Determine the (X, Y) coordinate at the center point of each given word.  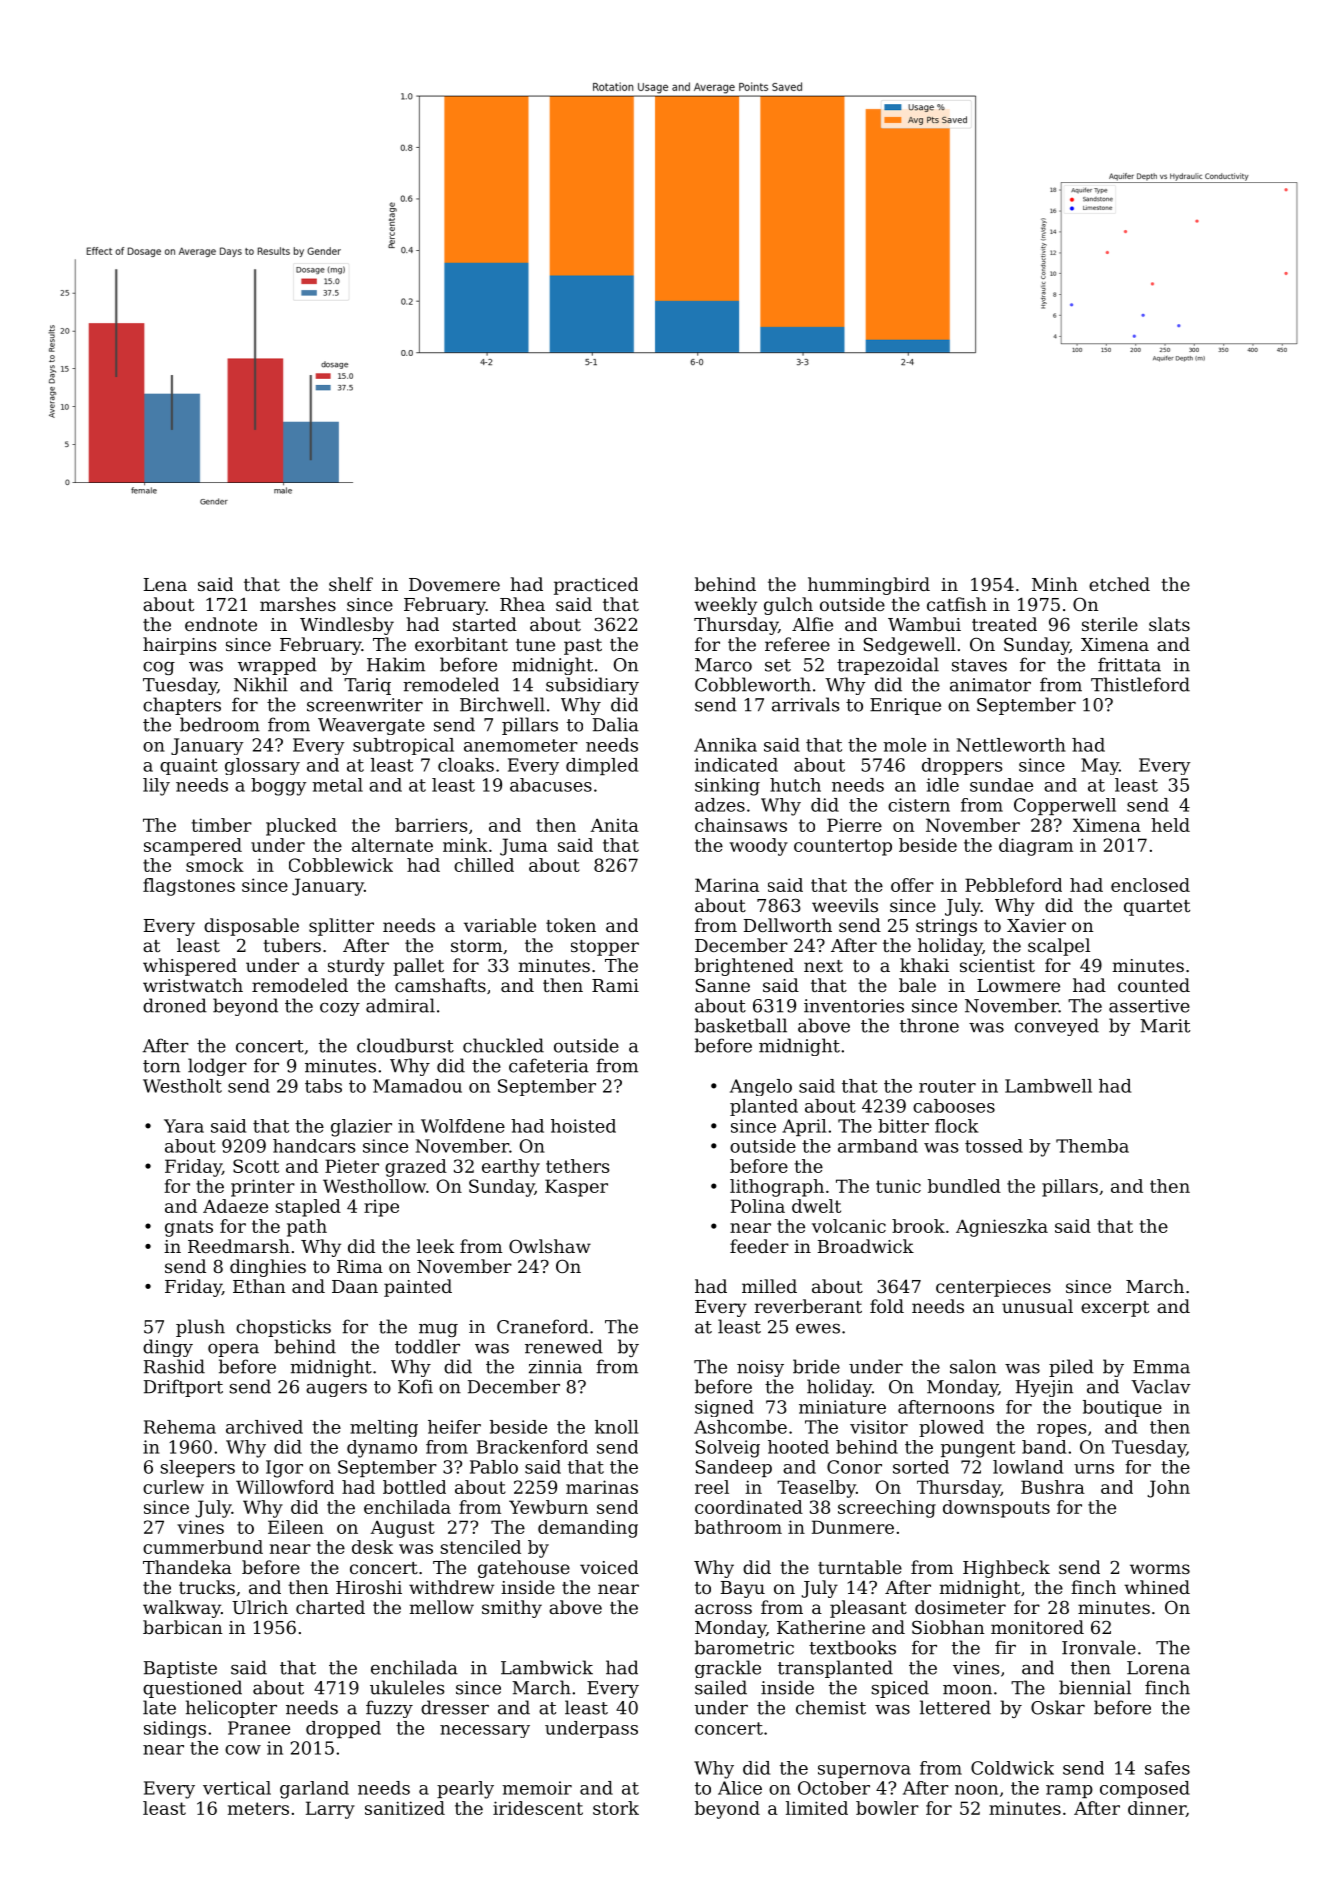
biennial (1095, 1687)
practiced (596, 586)
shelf (351, 584)
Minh (1055, 584)
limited (817, 1808)
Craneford (542, 1326)
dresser (455, 1707)
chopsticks (283, 1328)
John (1168, 1489)
